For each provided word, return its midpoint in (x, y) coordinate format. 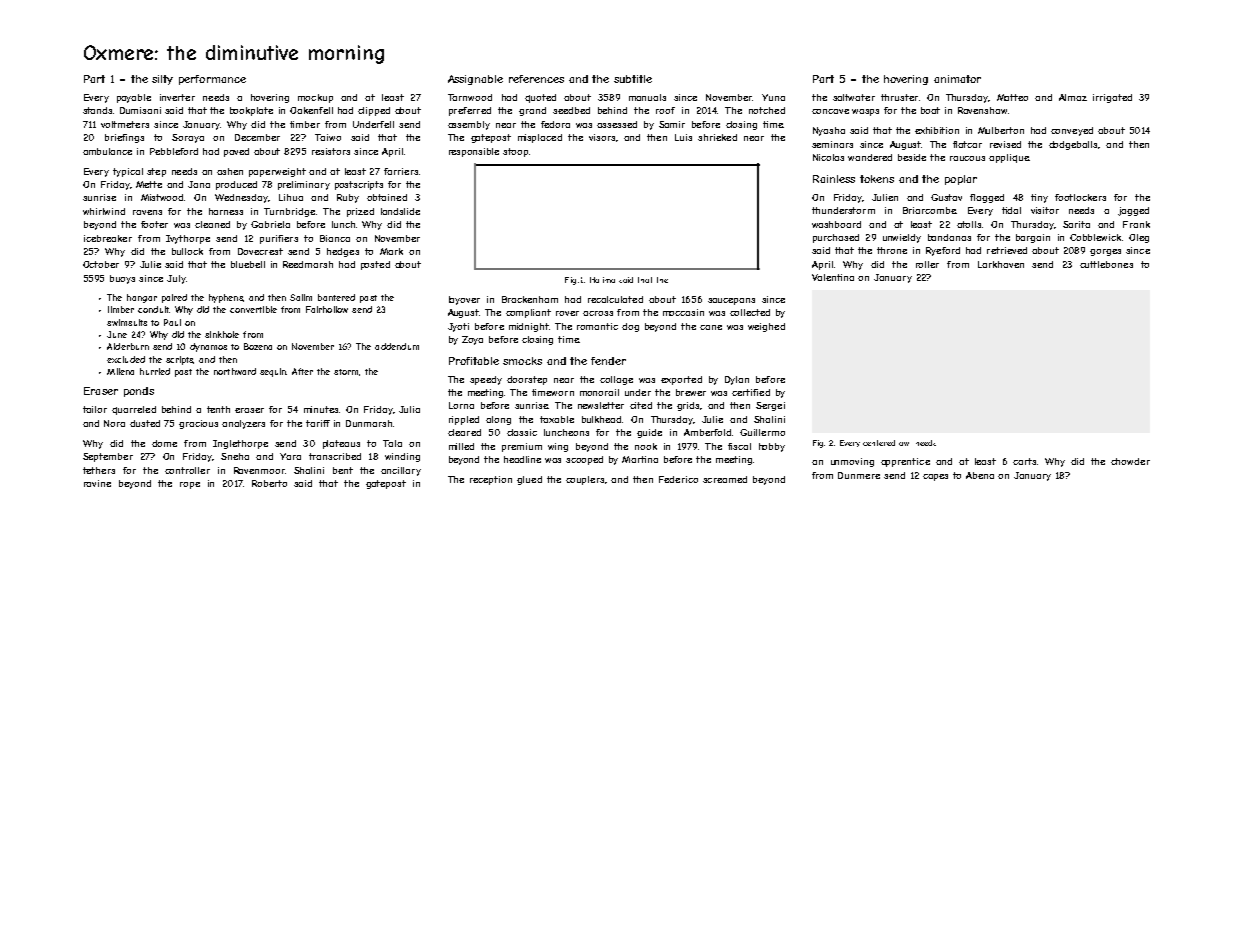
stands (97, 110)
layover (464, 300)
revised (1005, 144)
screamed (725, 479)
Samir (672, 124)
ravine (97, 483)
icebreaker (108, 238)
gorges (1105, 252)
